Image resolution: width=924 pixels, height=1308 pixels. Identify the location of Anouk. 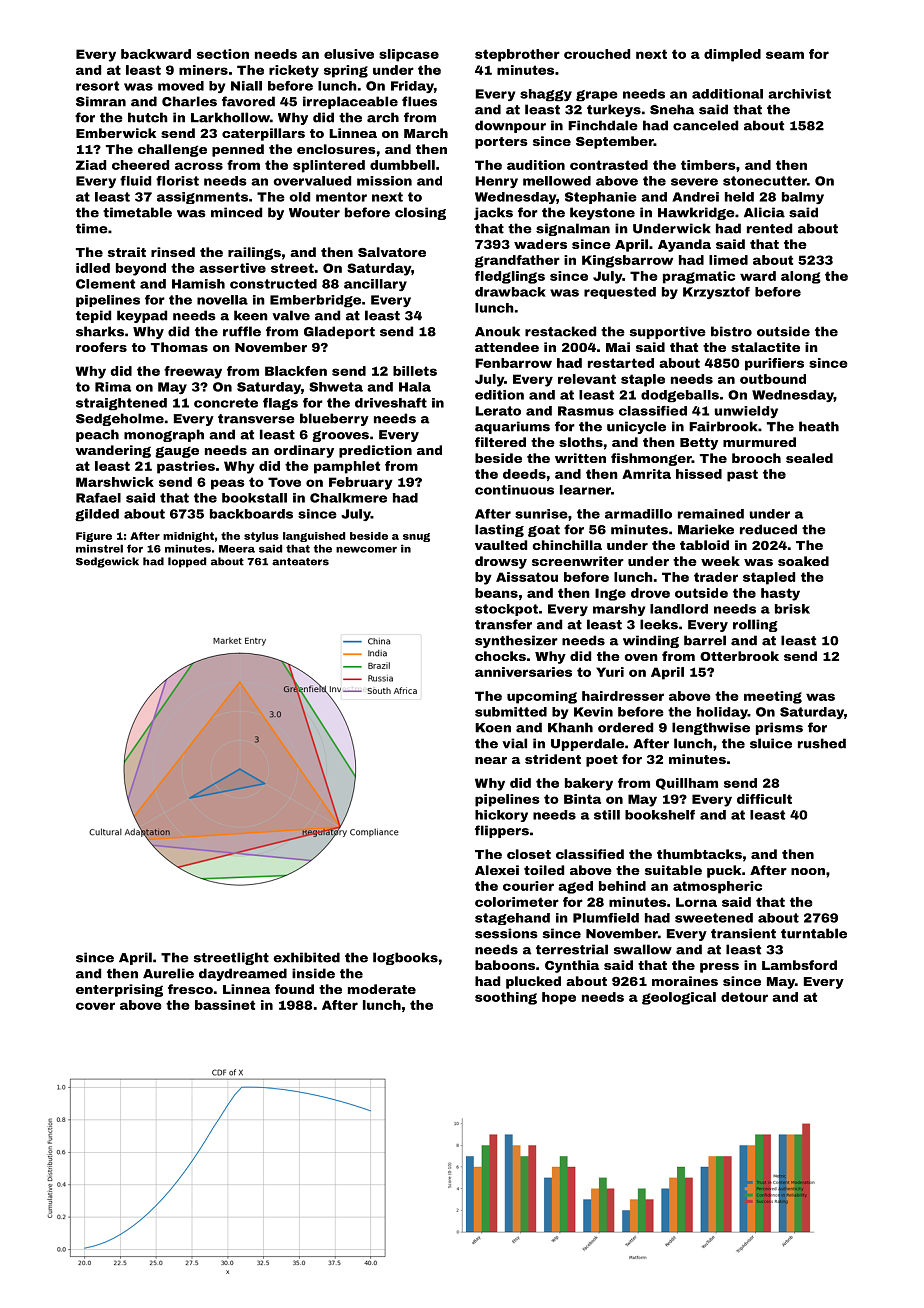
(497, 331).
